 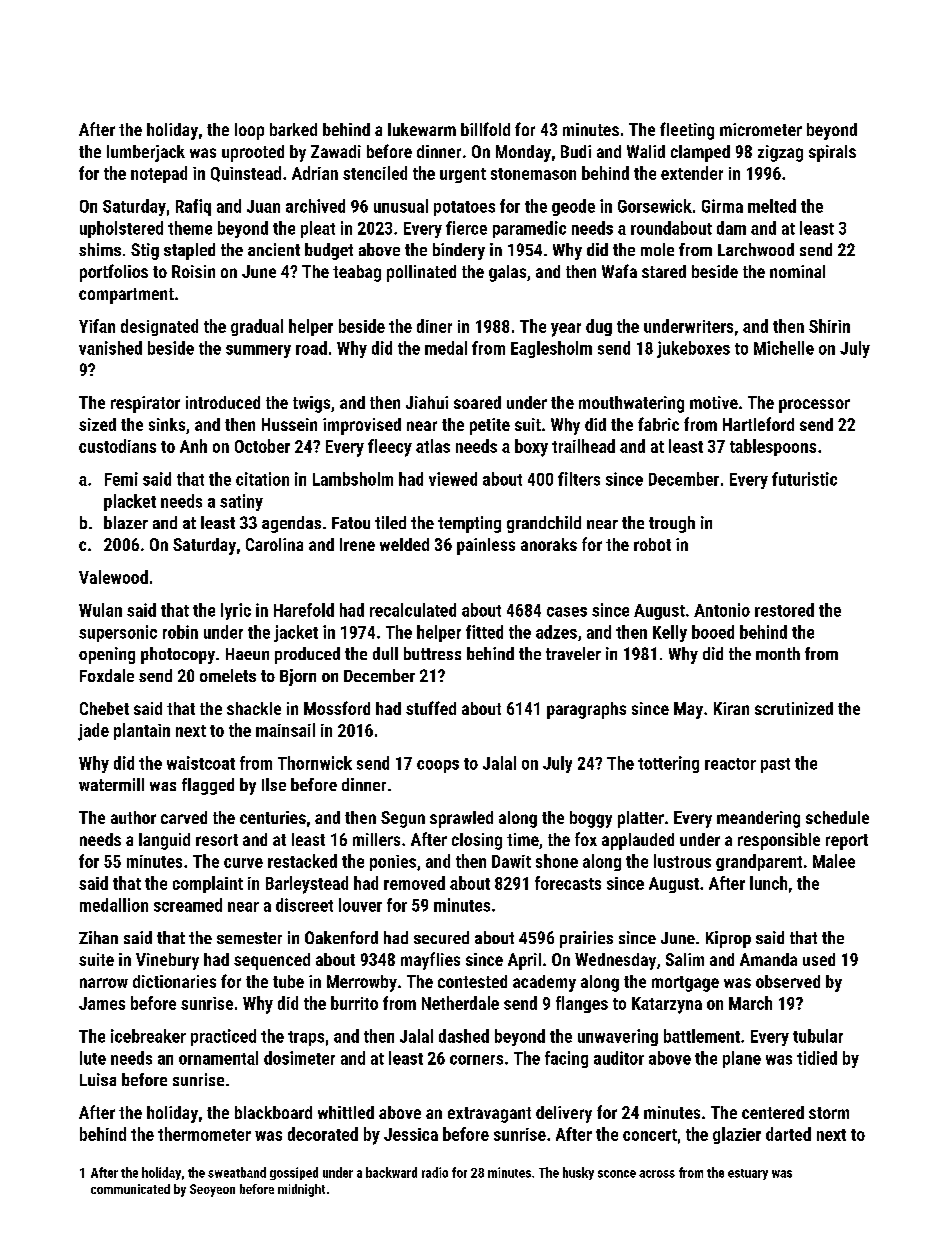 I want to click on concert, so click(x=650, y=1135).
